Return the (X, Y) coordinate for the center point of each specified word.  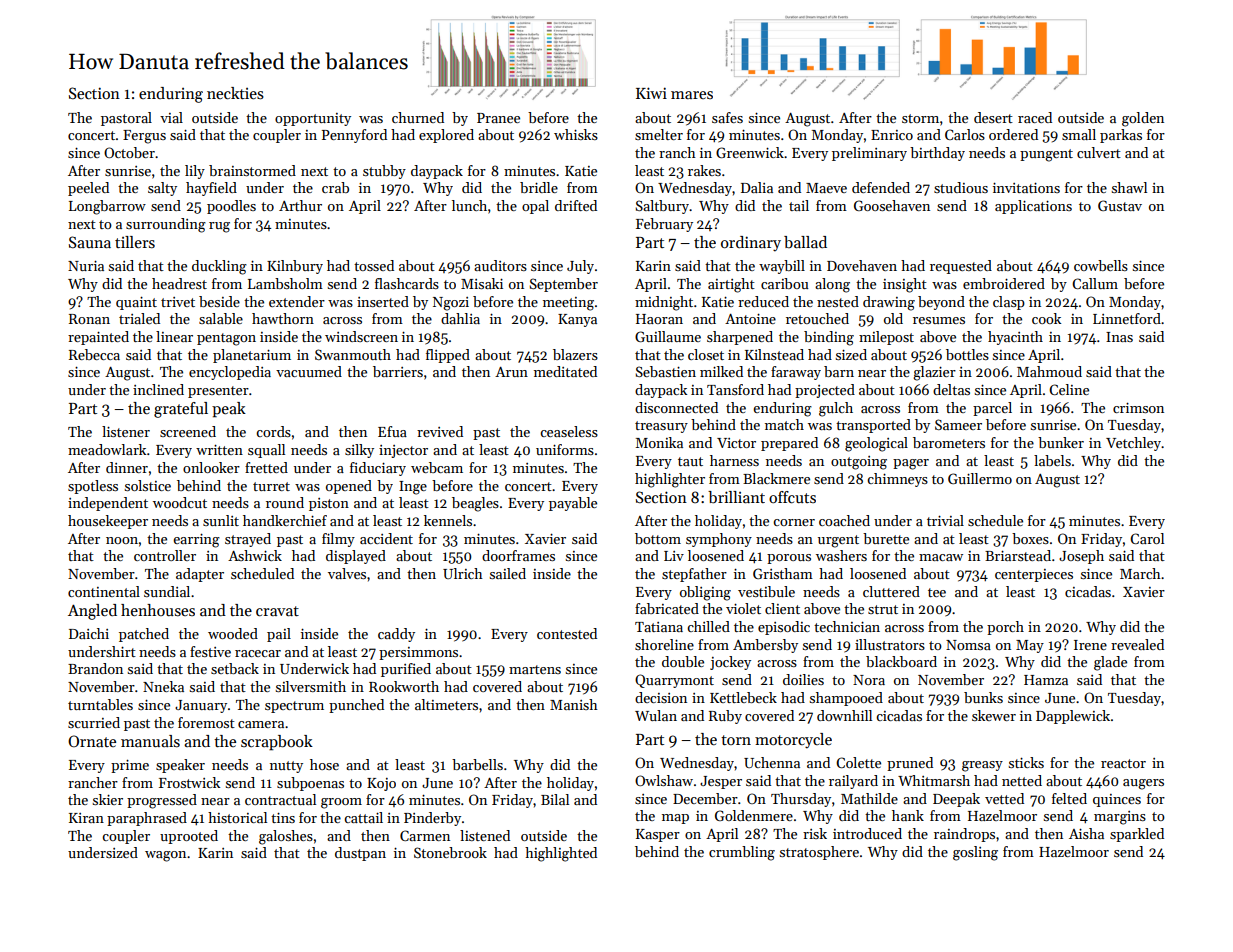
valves (347, 573)
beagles (475, 504)
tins (283, 817)
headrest (179, 283)
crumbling (742, 853)
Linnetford (1127, 318)
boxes (1030, 538)
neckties (235, 93)
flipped (448, 356)
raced (1035, 117)
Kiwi (651, 93)
